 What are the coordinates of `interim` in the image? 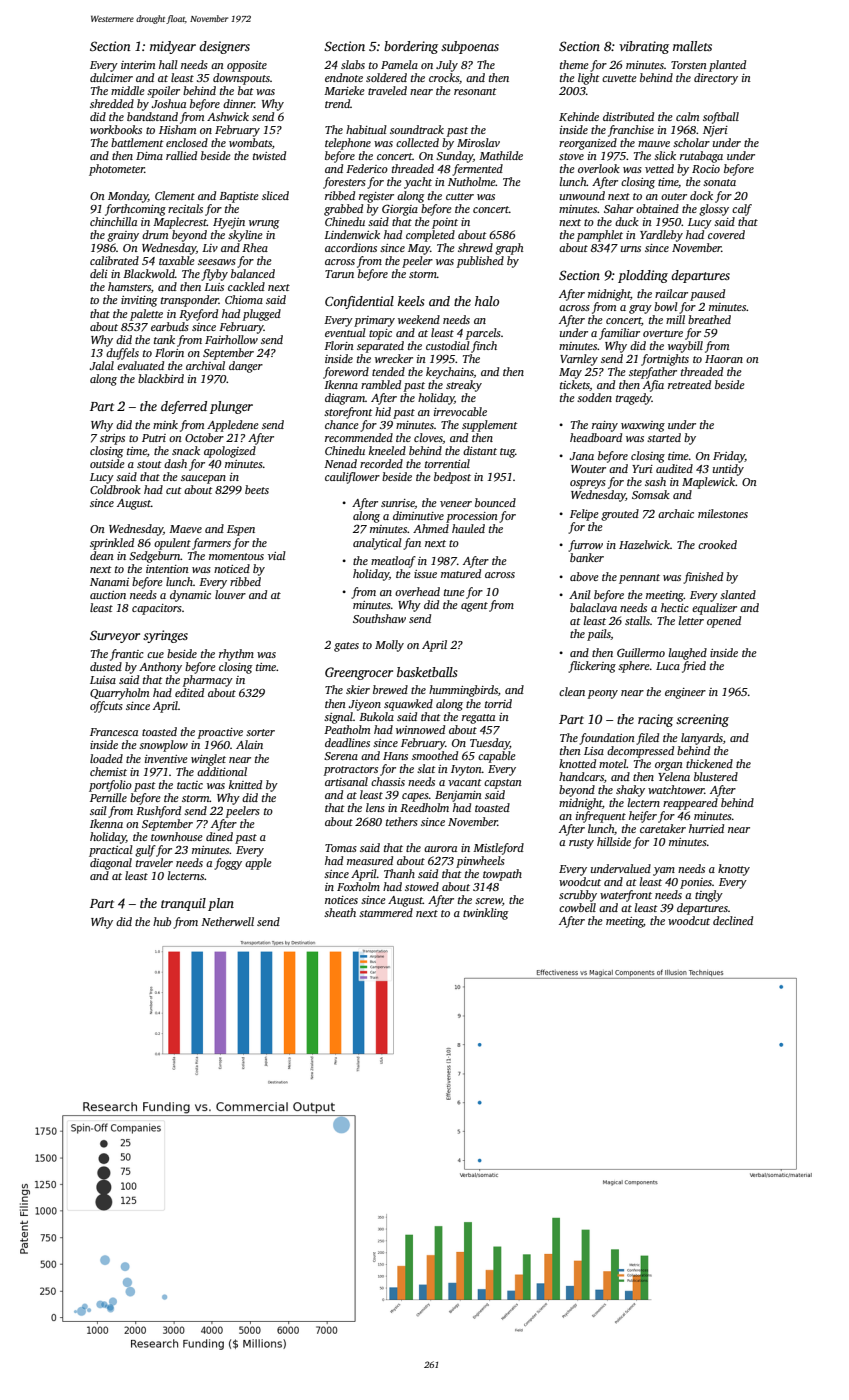 It's located at (138, 65).
